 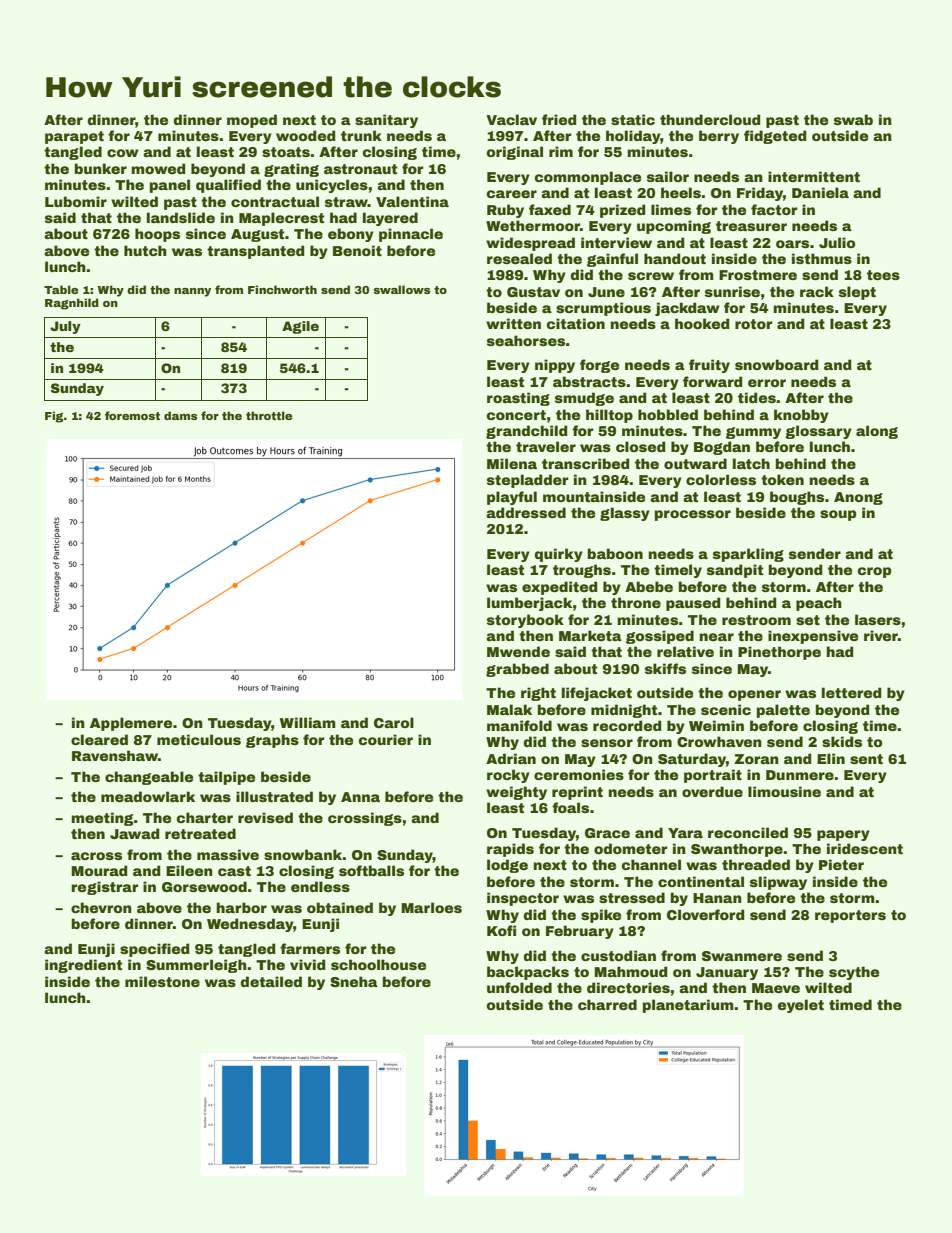 What do you see at coordinates (132, 415) in the document?
I see `foremost` at bounding box center [132, 415].
